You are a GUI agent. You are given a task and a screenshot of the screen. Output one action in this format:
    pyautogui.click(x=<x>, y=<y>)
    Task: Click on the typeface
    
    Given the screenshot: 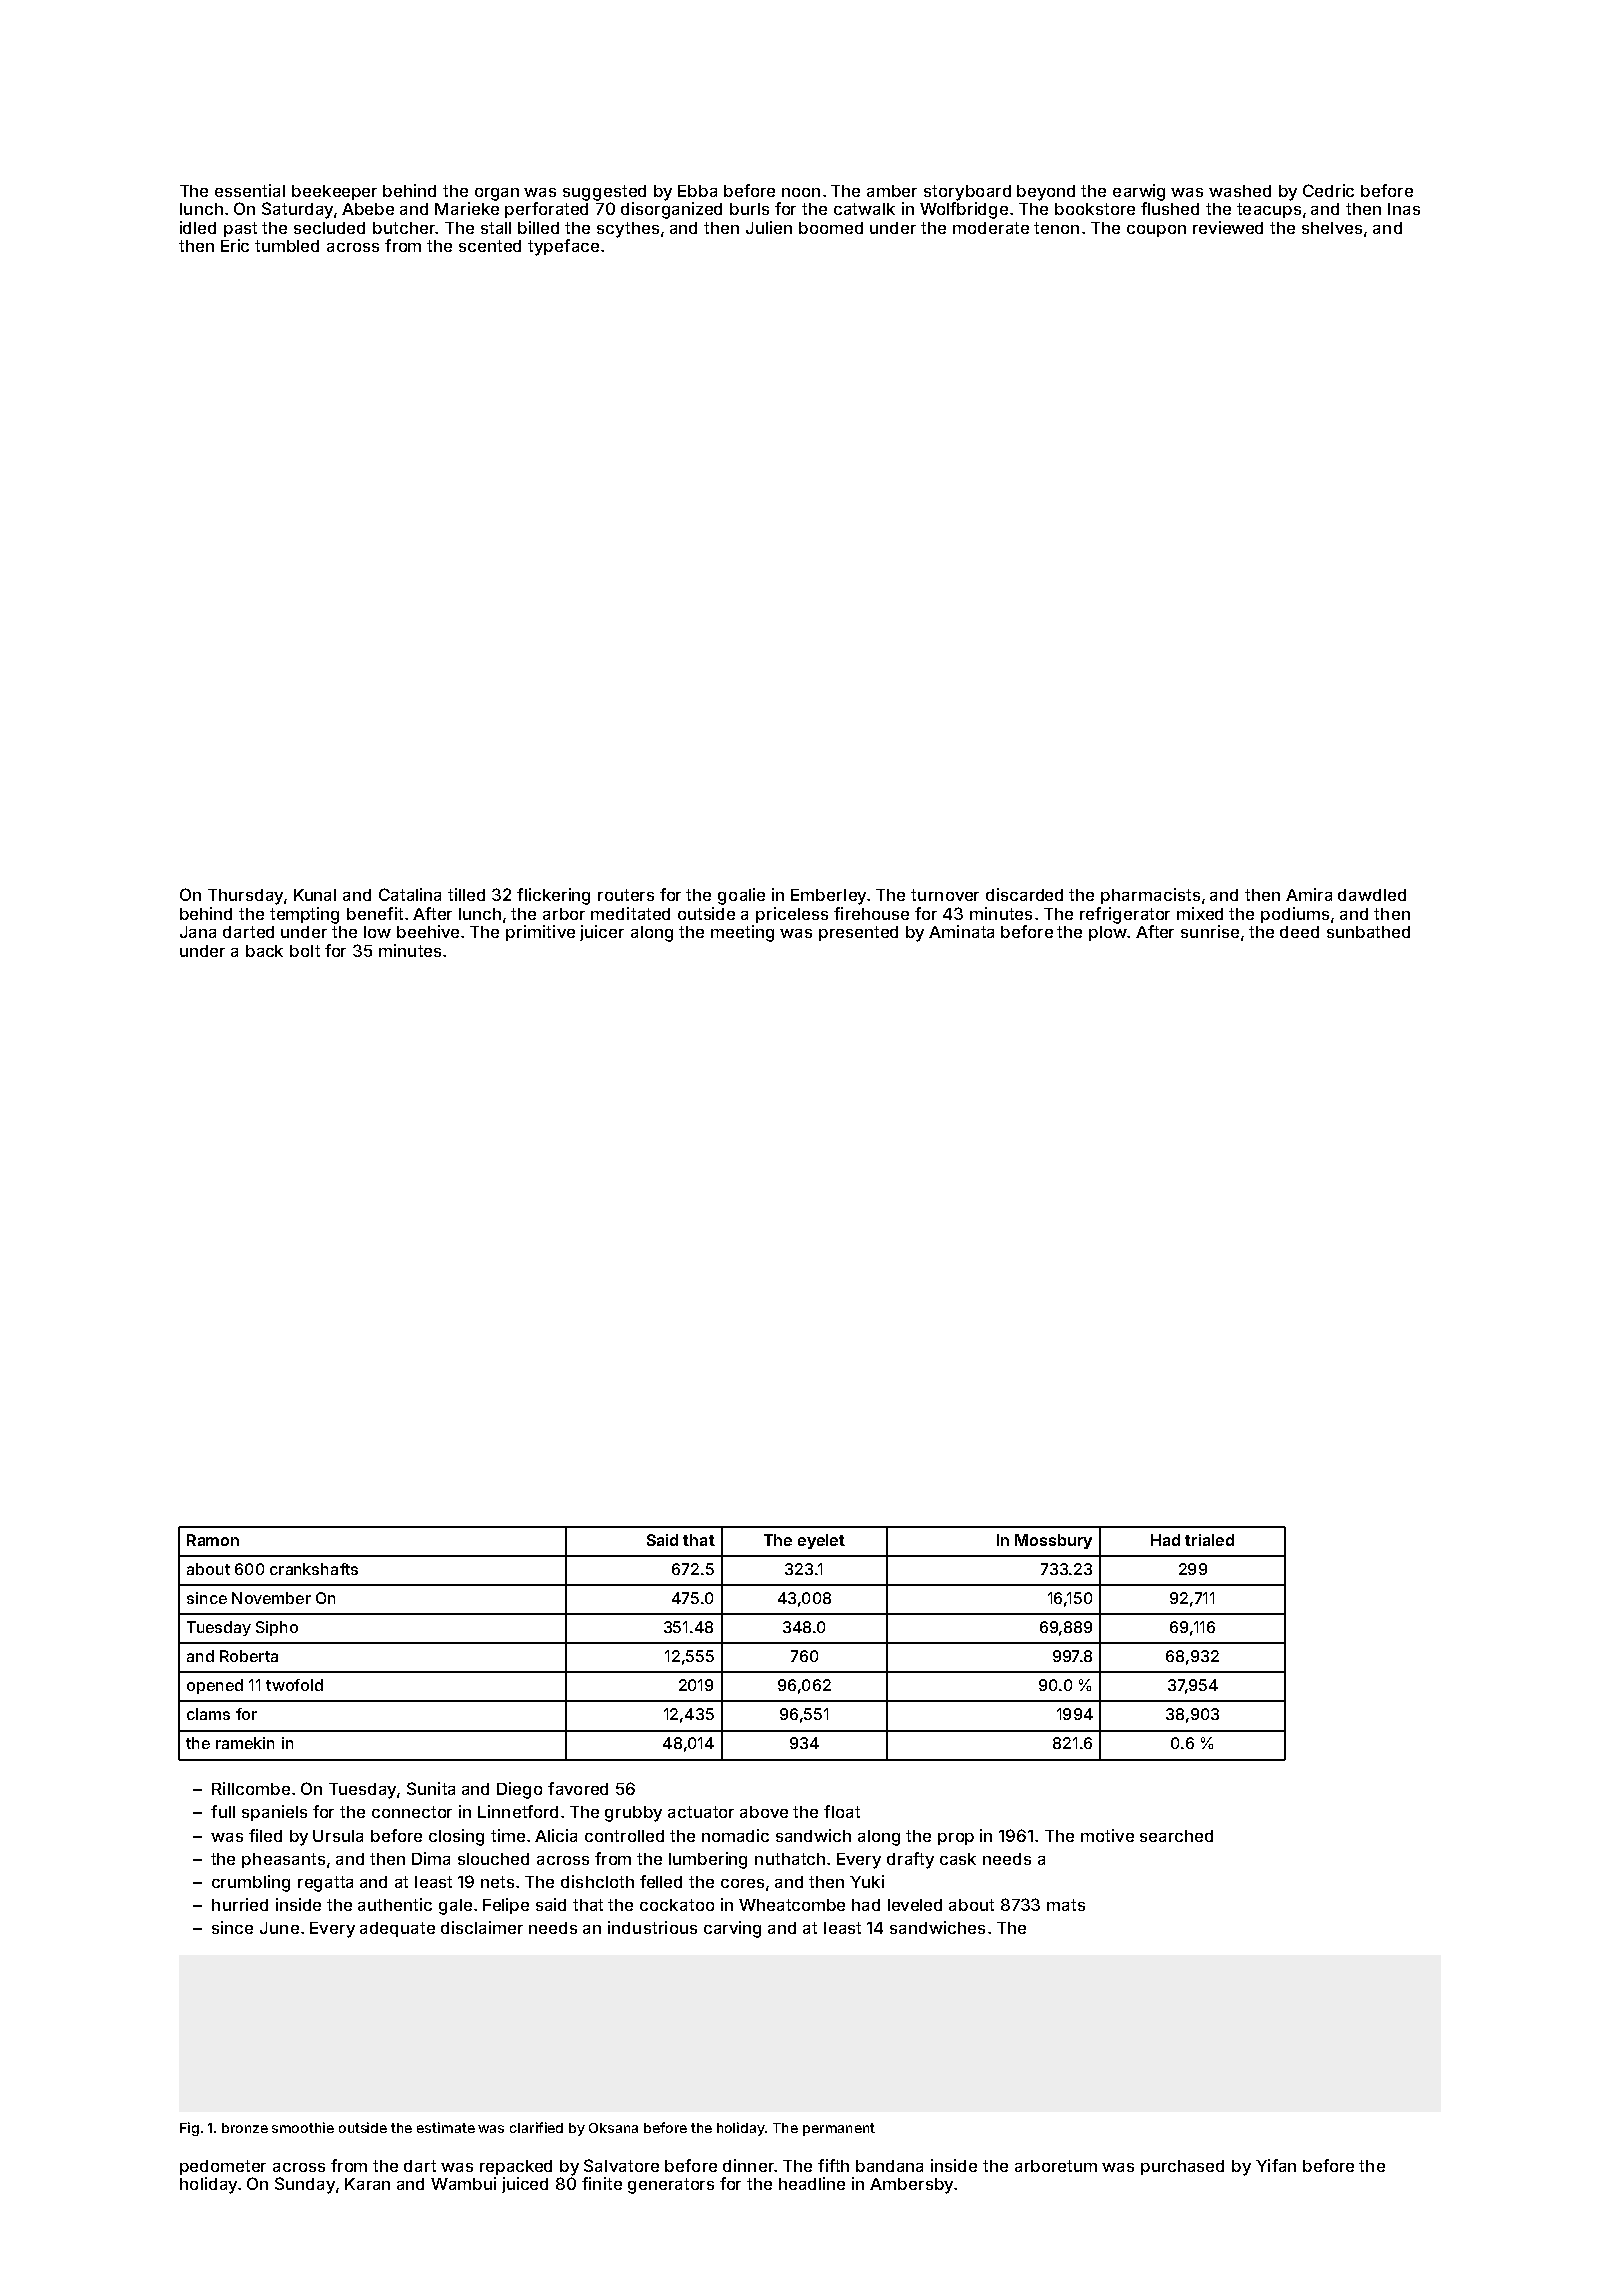 What is the action you would take?
    pyautogui.click(x=563, y=247)
